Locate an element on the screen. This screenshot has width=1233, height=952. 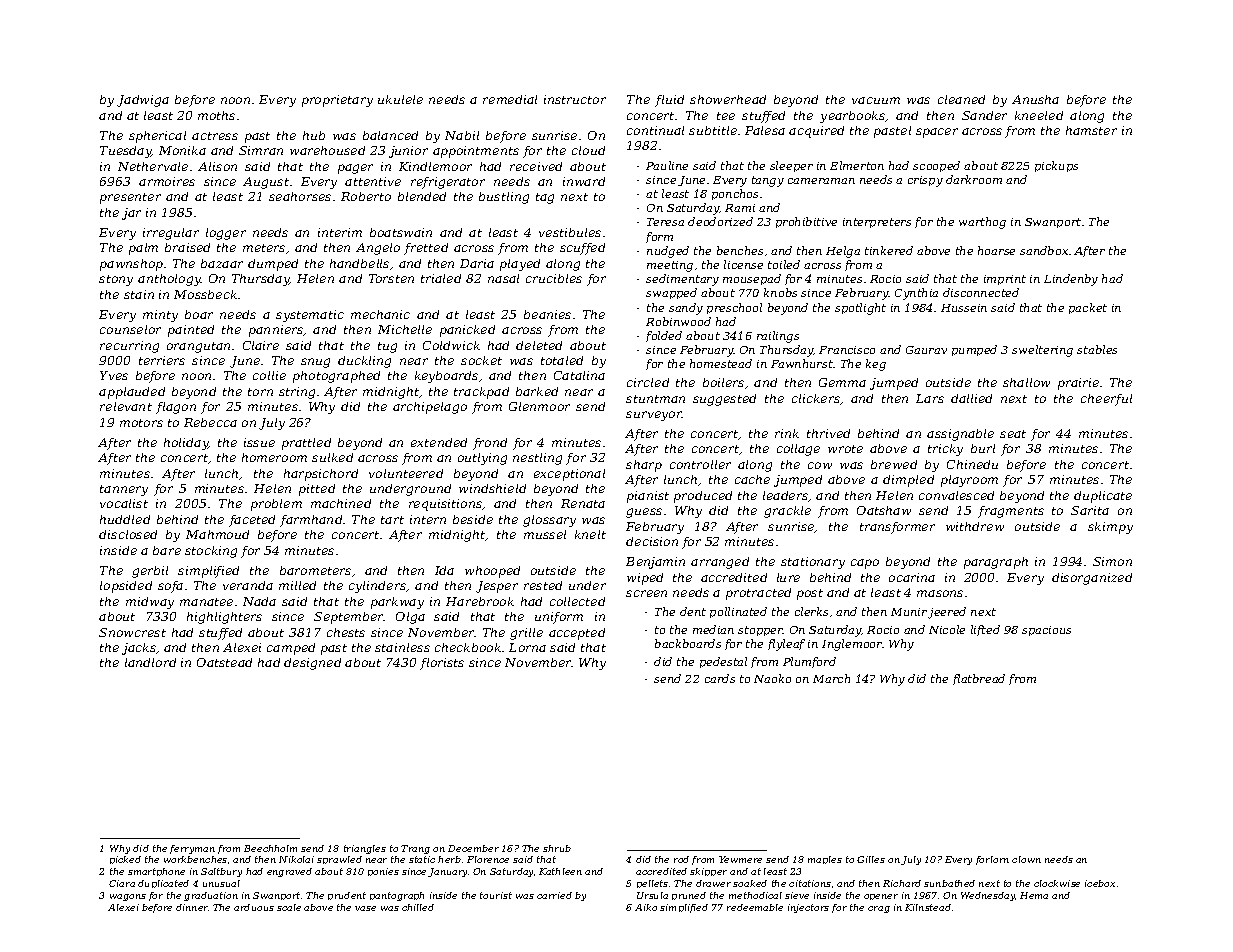
Anusha is located at coordinates (1035, 99).
